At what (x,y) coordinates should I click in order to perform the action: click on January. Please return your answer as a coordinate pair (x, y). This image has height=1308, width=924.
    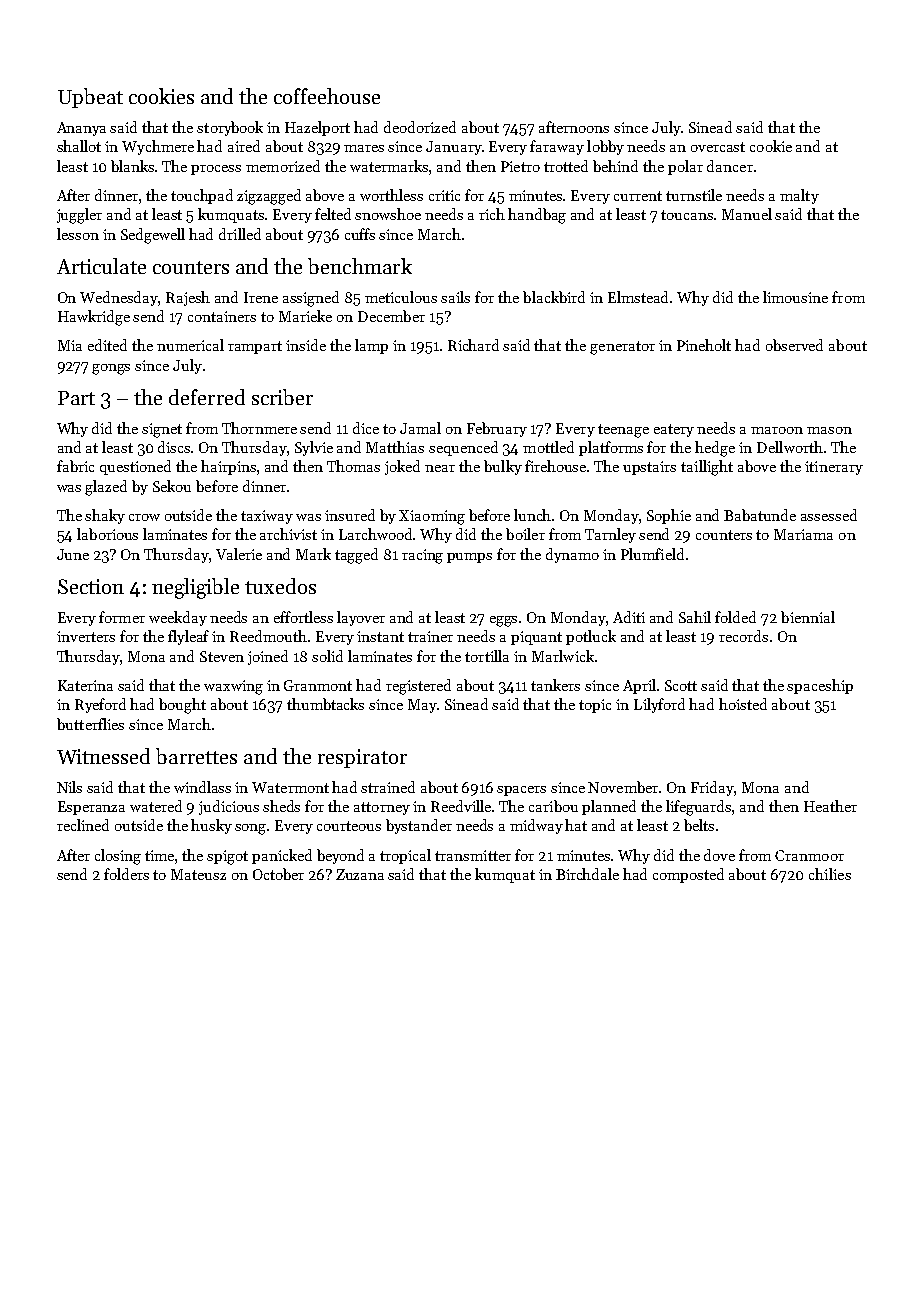
    Looking at the image, I should click on (454, 148).
